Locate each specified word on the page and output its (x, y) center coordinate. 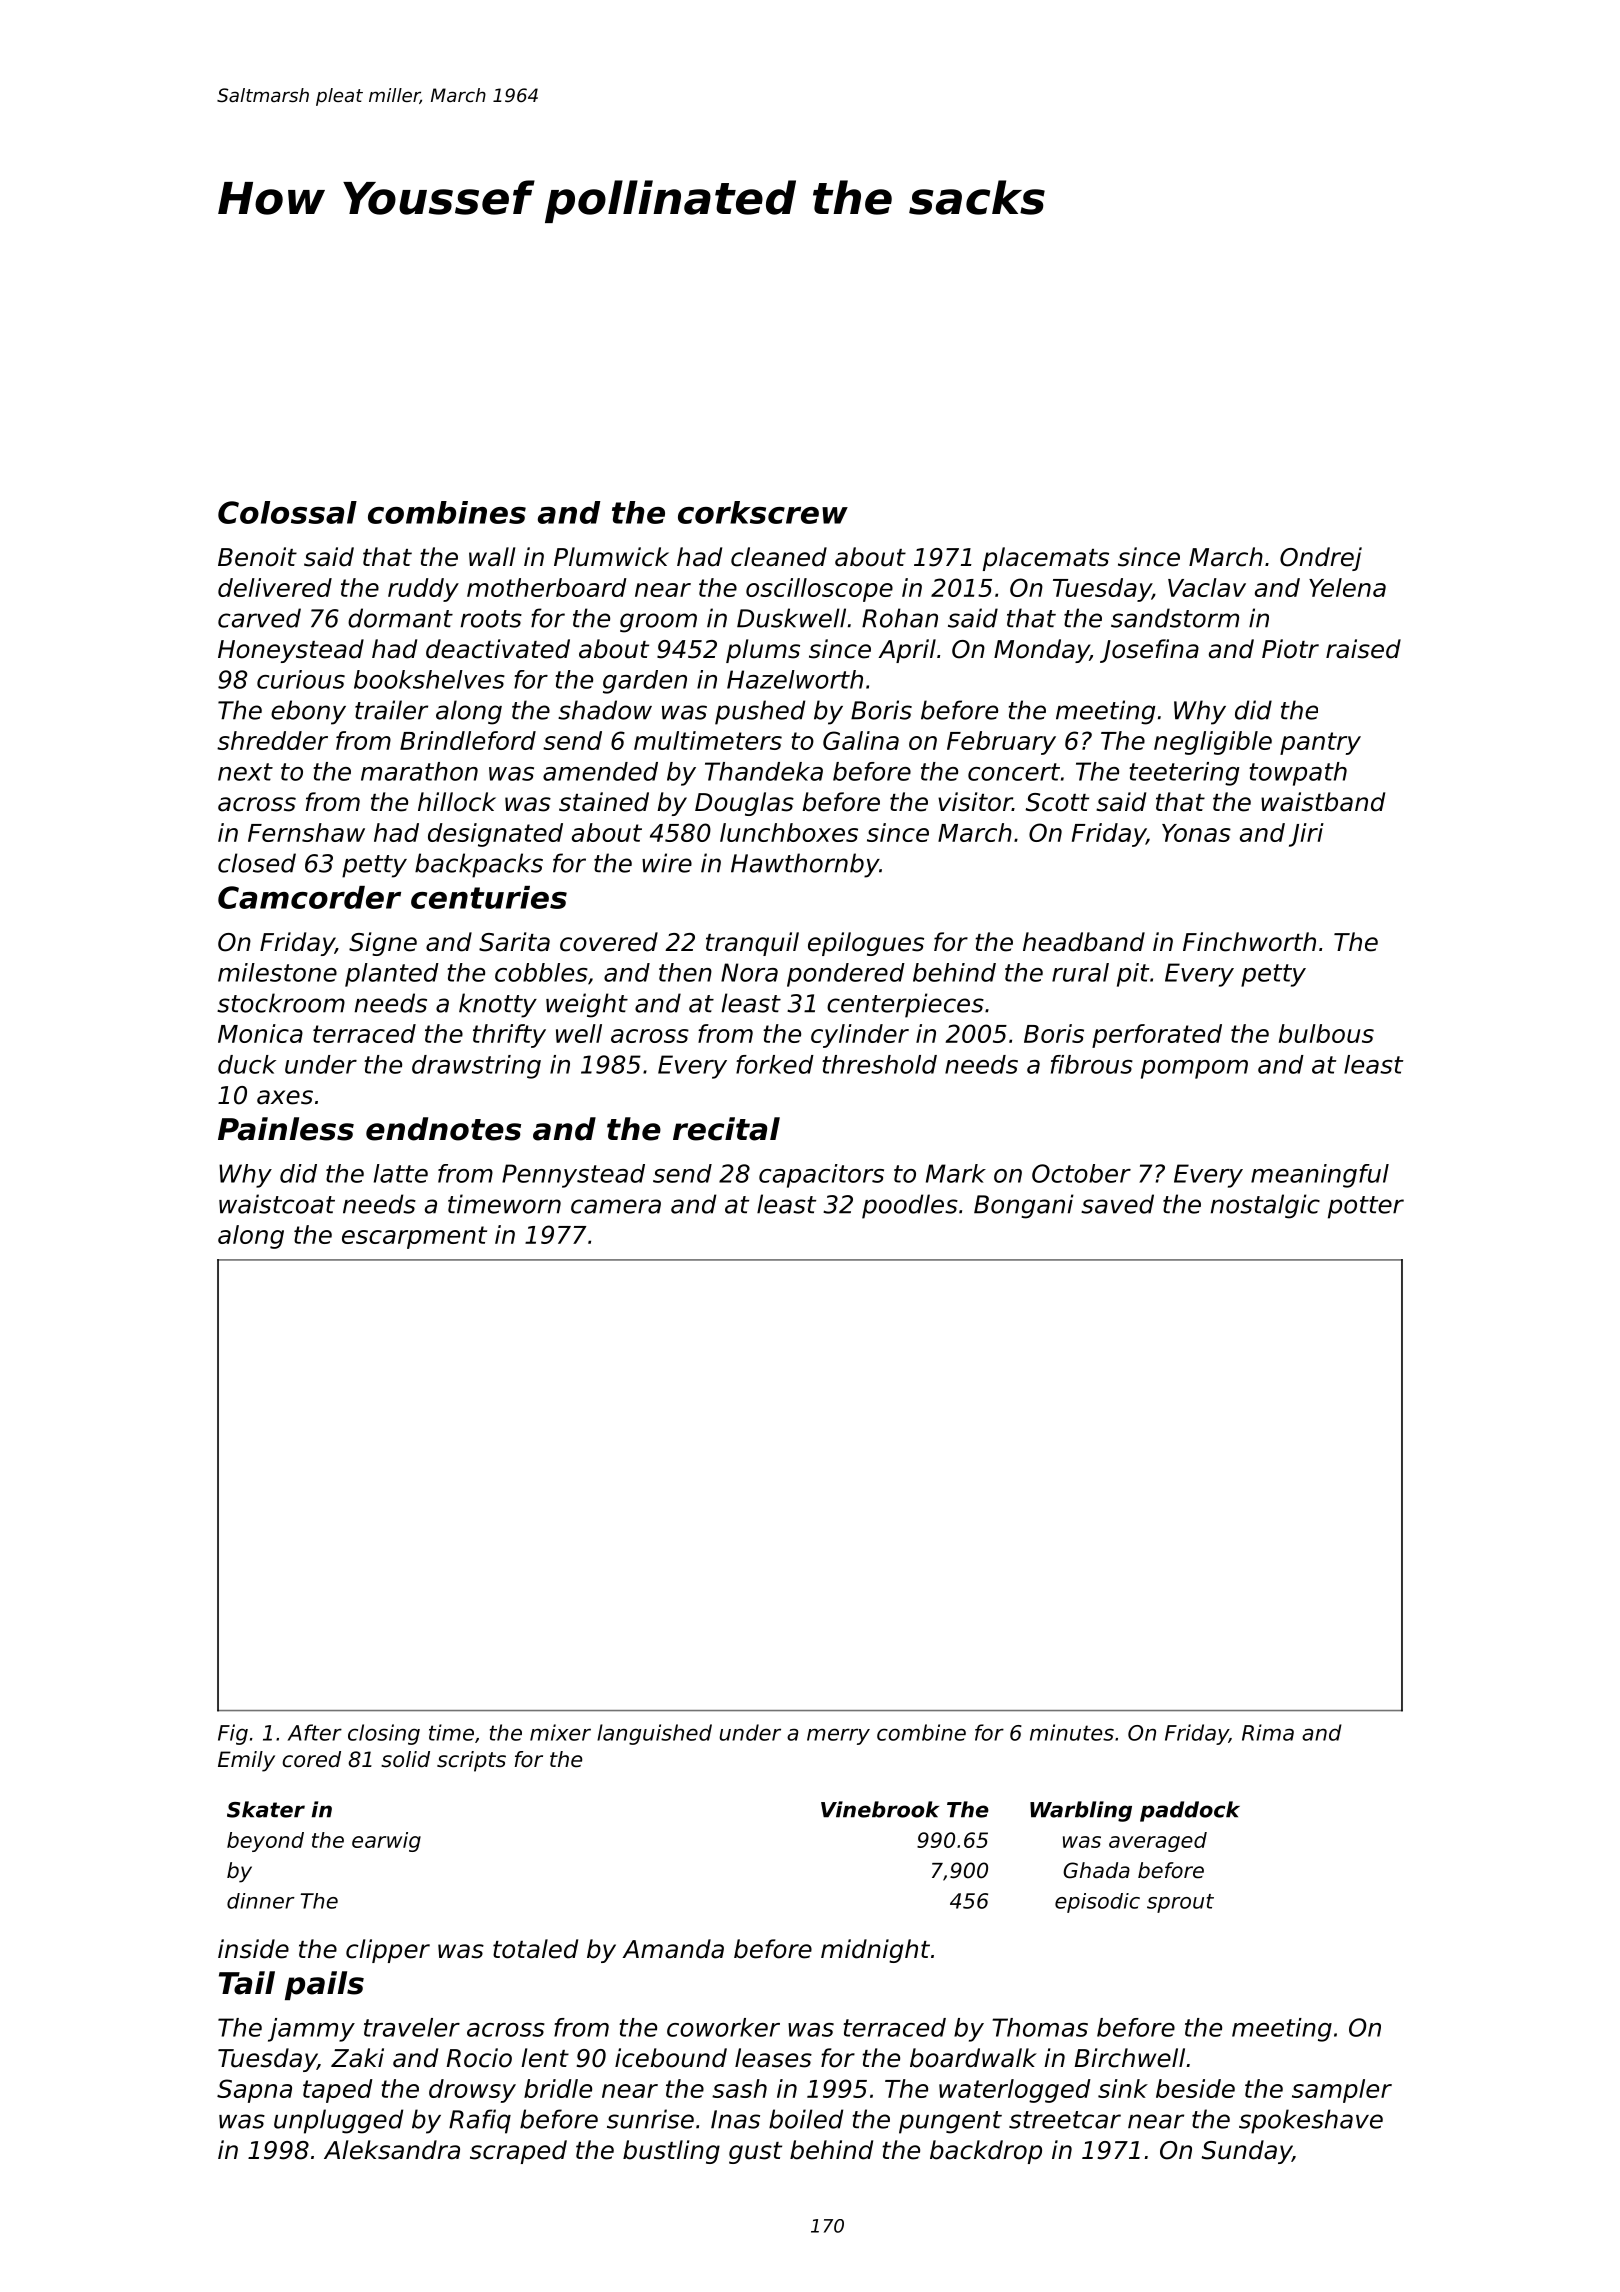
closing (384, 1734)
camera (616, 1206)
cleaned (779, 557)
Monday (1042, 651)
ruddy (423, 590)
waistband (1323, 802)
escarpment (414, 1237)
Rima (1268, 1732)
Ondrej (1321, 559)
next (245, 772)
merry (838, 1736)
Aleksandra (392, 2150)
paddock (1190, 1811)
